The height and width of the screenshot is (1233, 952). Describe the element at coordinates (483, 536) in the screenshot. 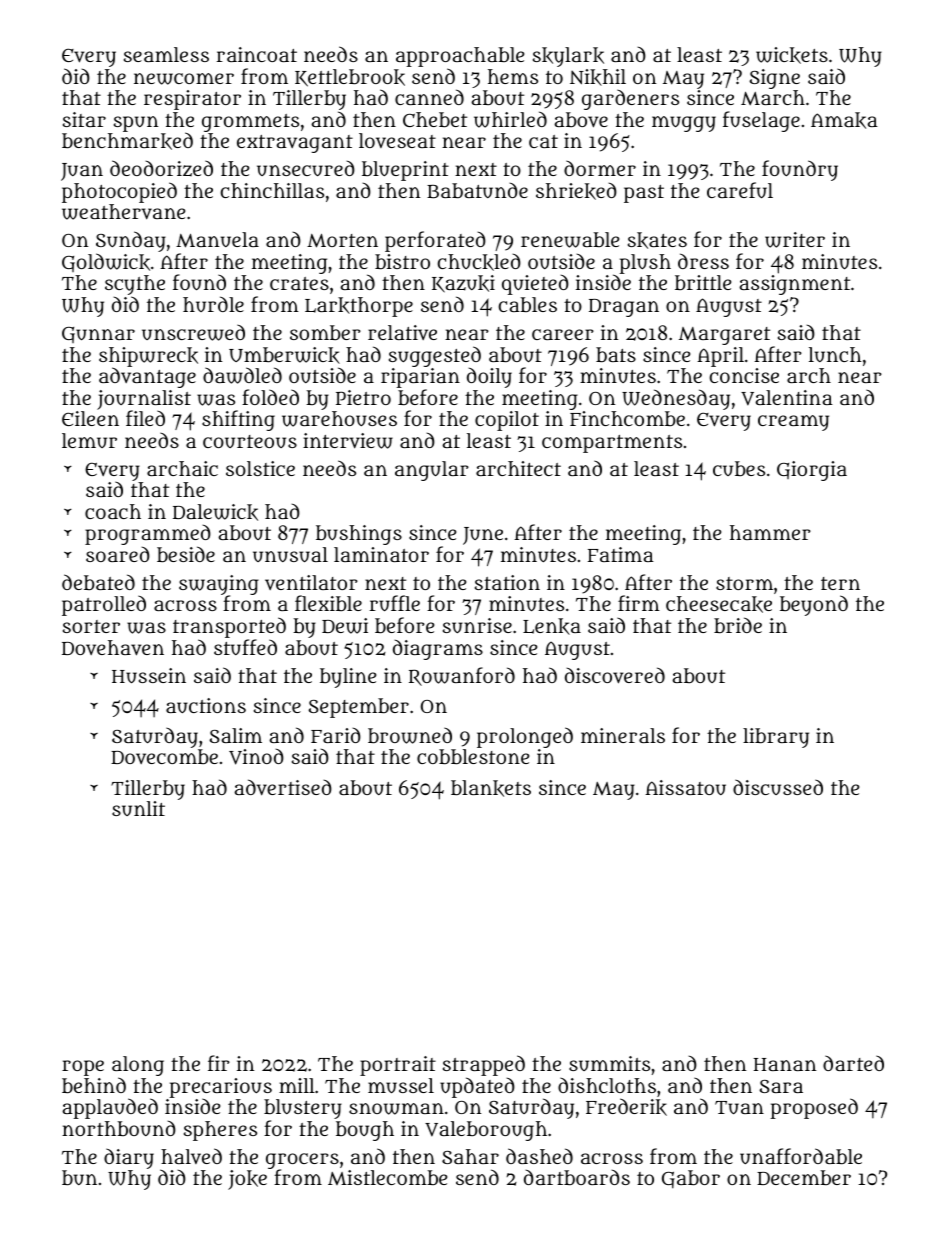

I see `June` at that location.
